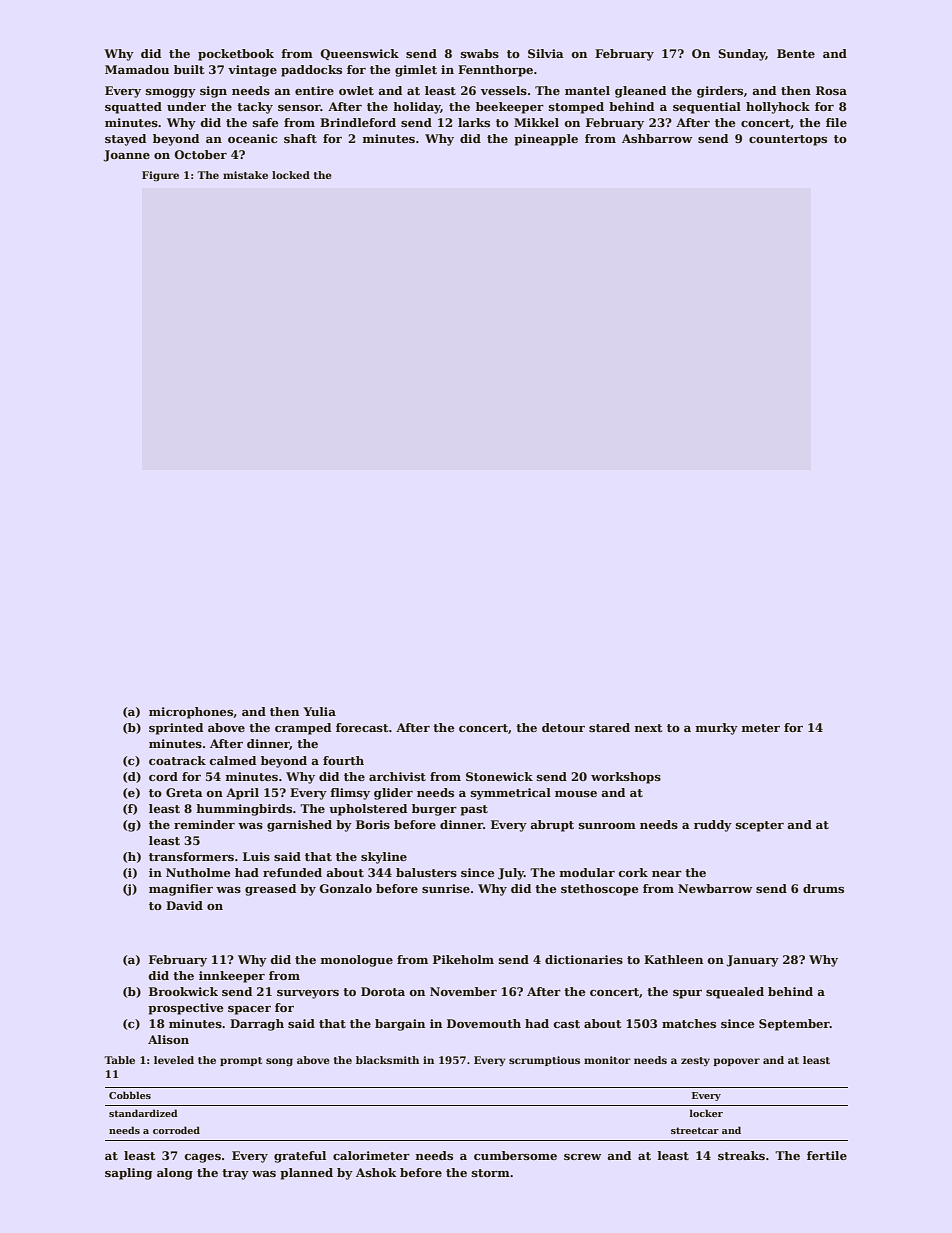 The width and height of the screenshot is (952, 1233). What do you see at coordinates (648, 728) in the screenshot?
I see `next` at bounding box center [648, 728].
